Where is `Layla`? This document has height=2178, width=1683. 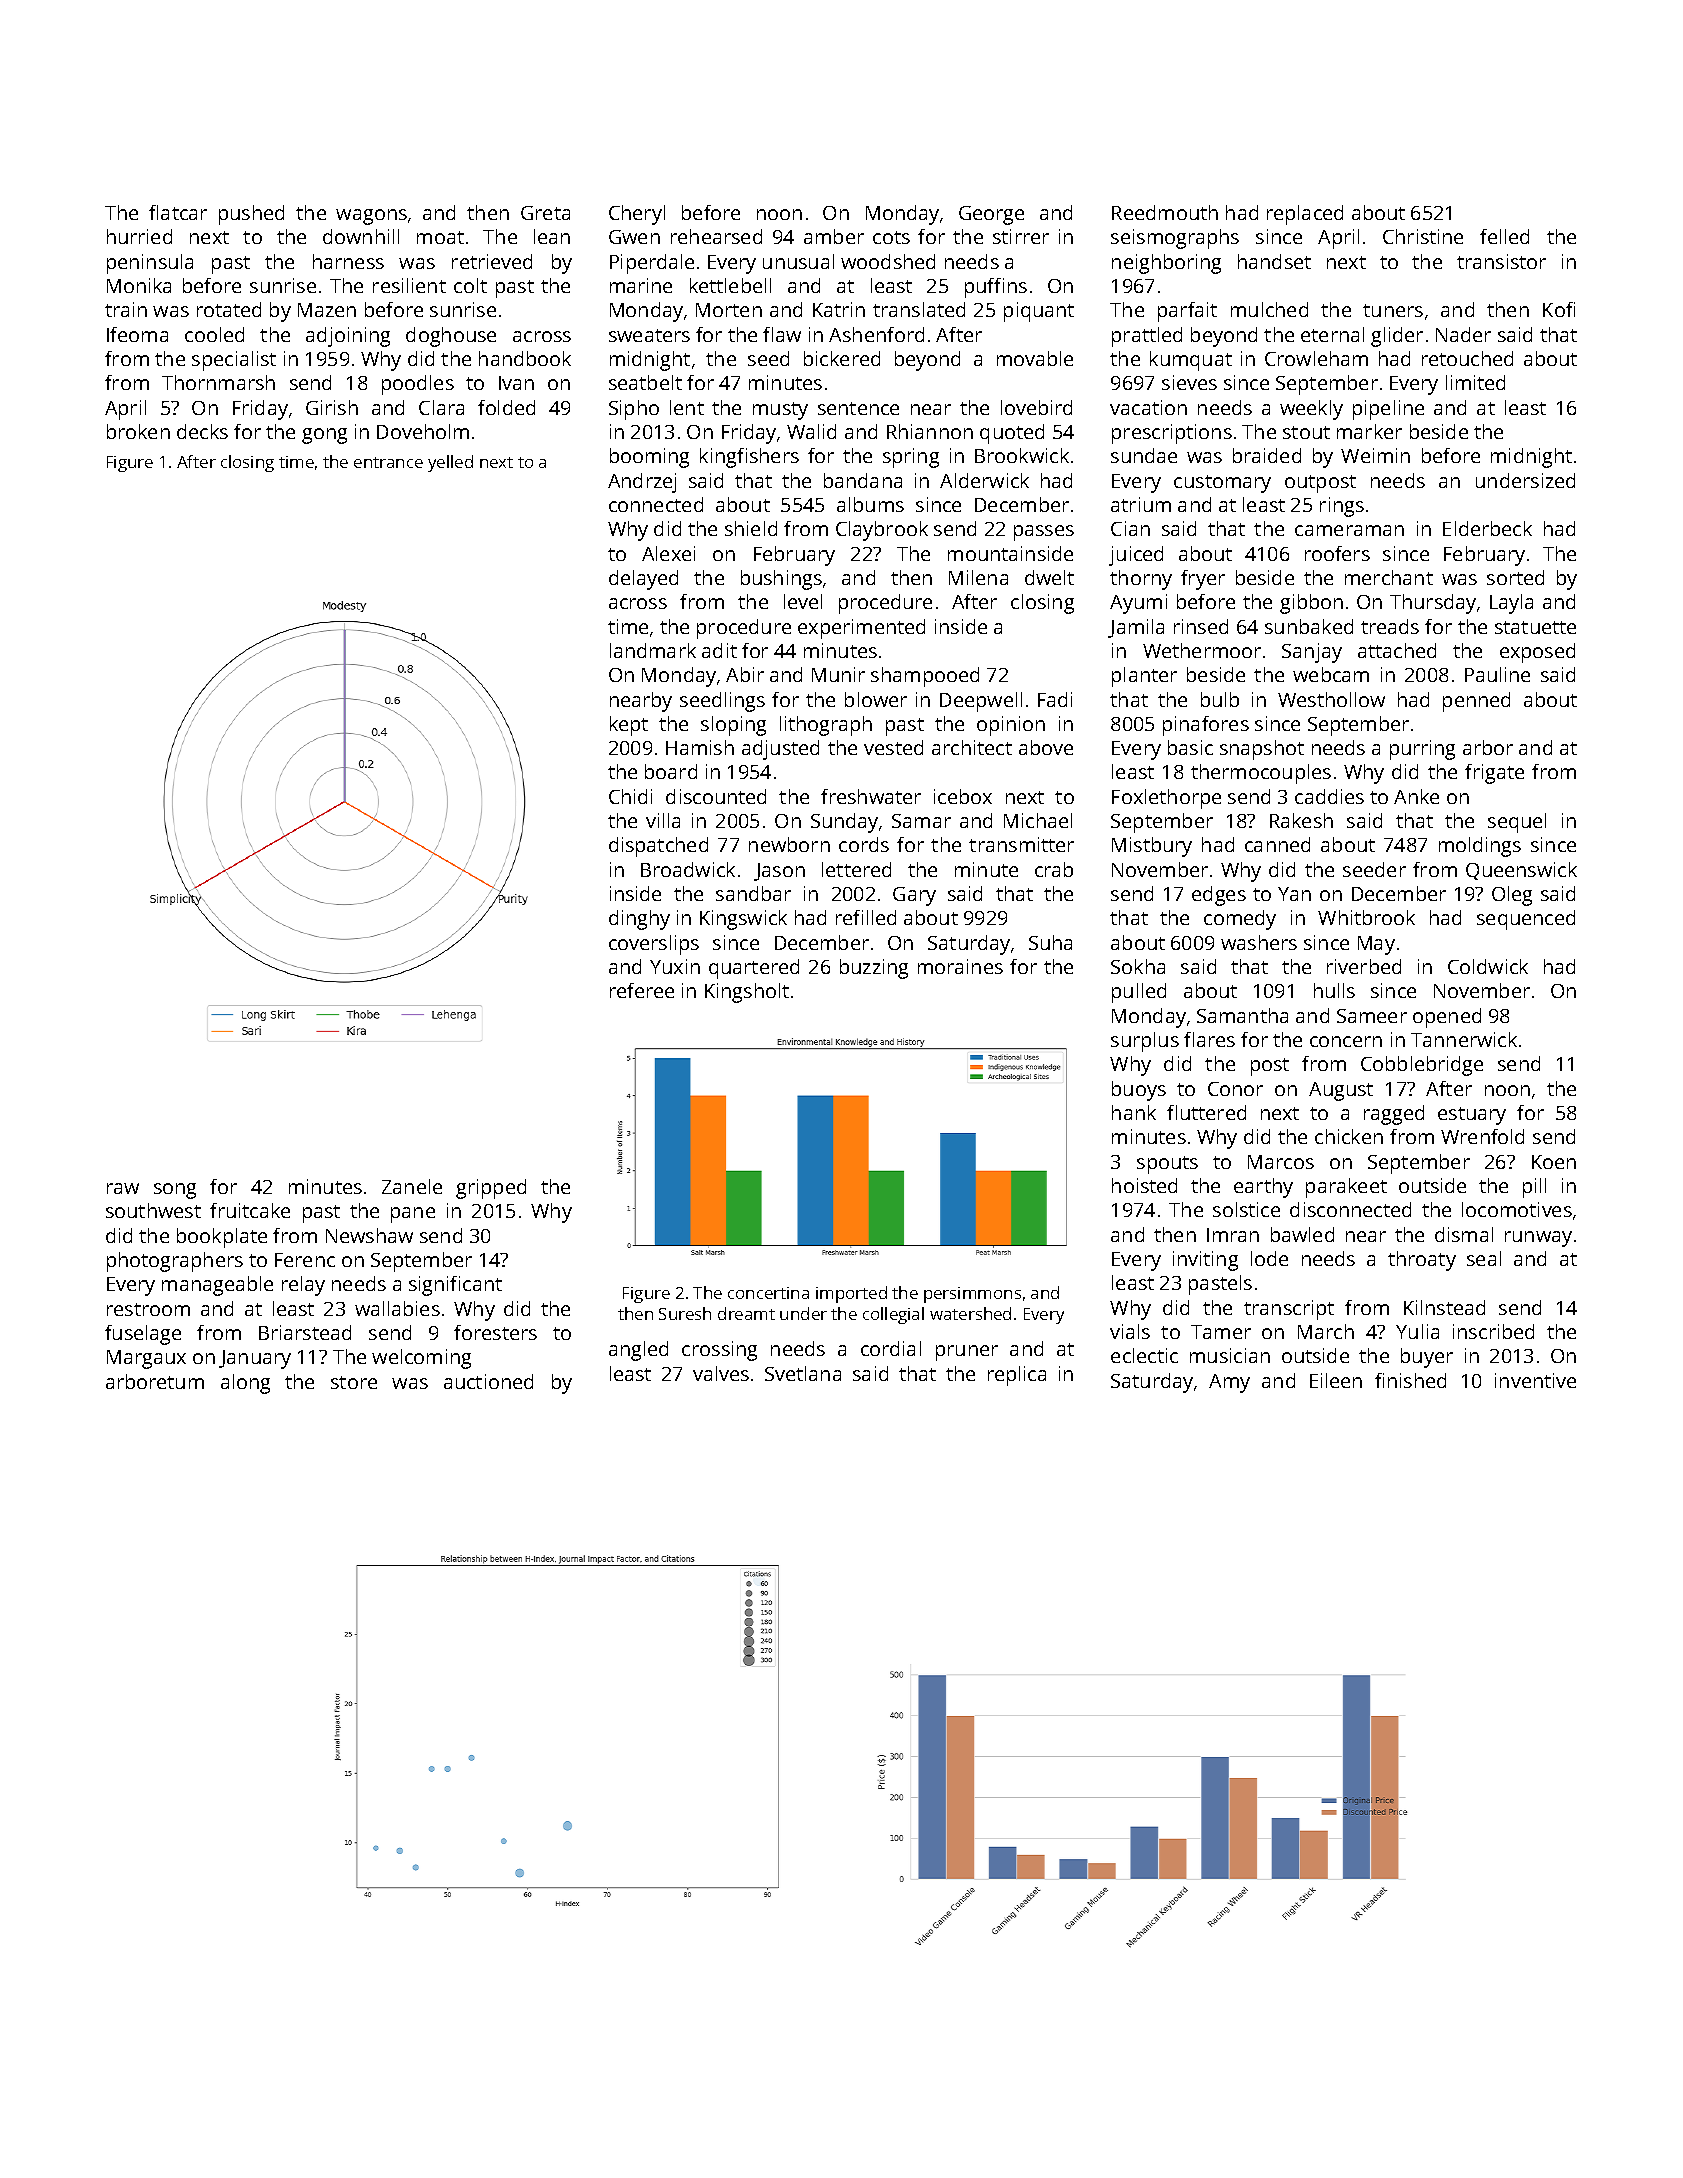
Layla is located at coordinates (1511, 604).
